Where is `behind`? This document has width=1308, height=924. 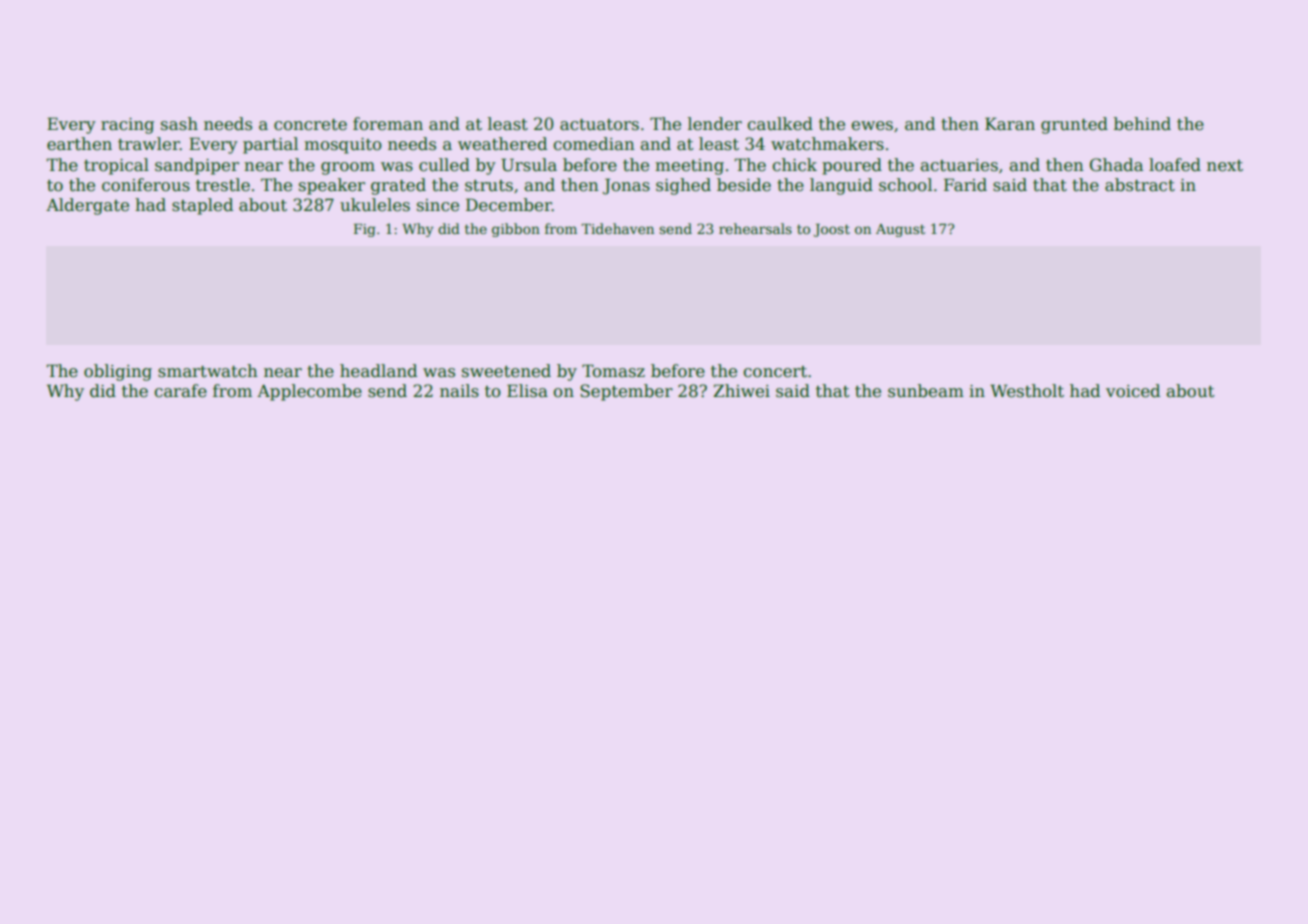 behind is located at coordinates (1142, 124).
